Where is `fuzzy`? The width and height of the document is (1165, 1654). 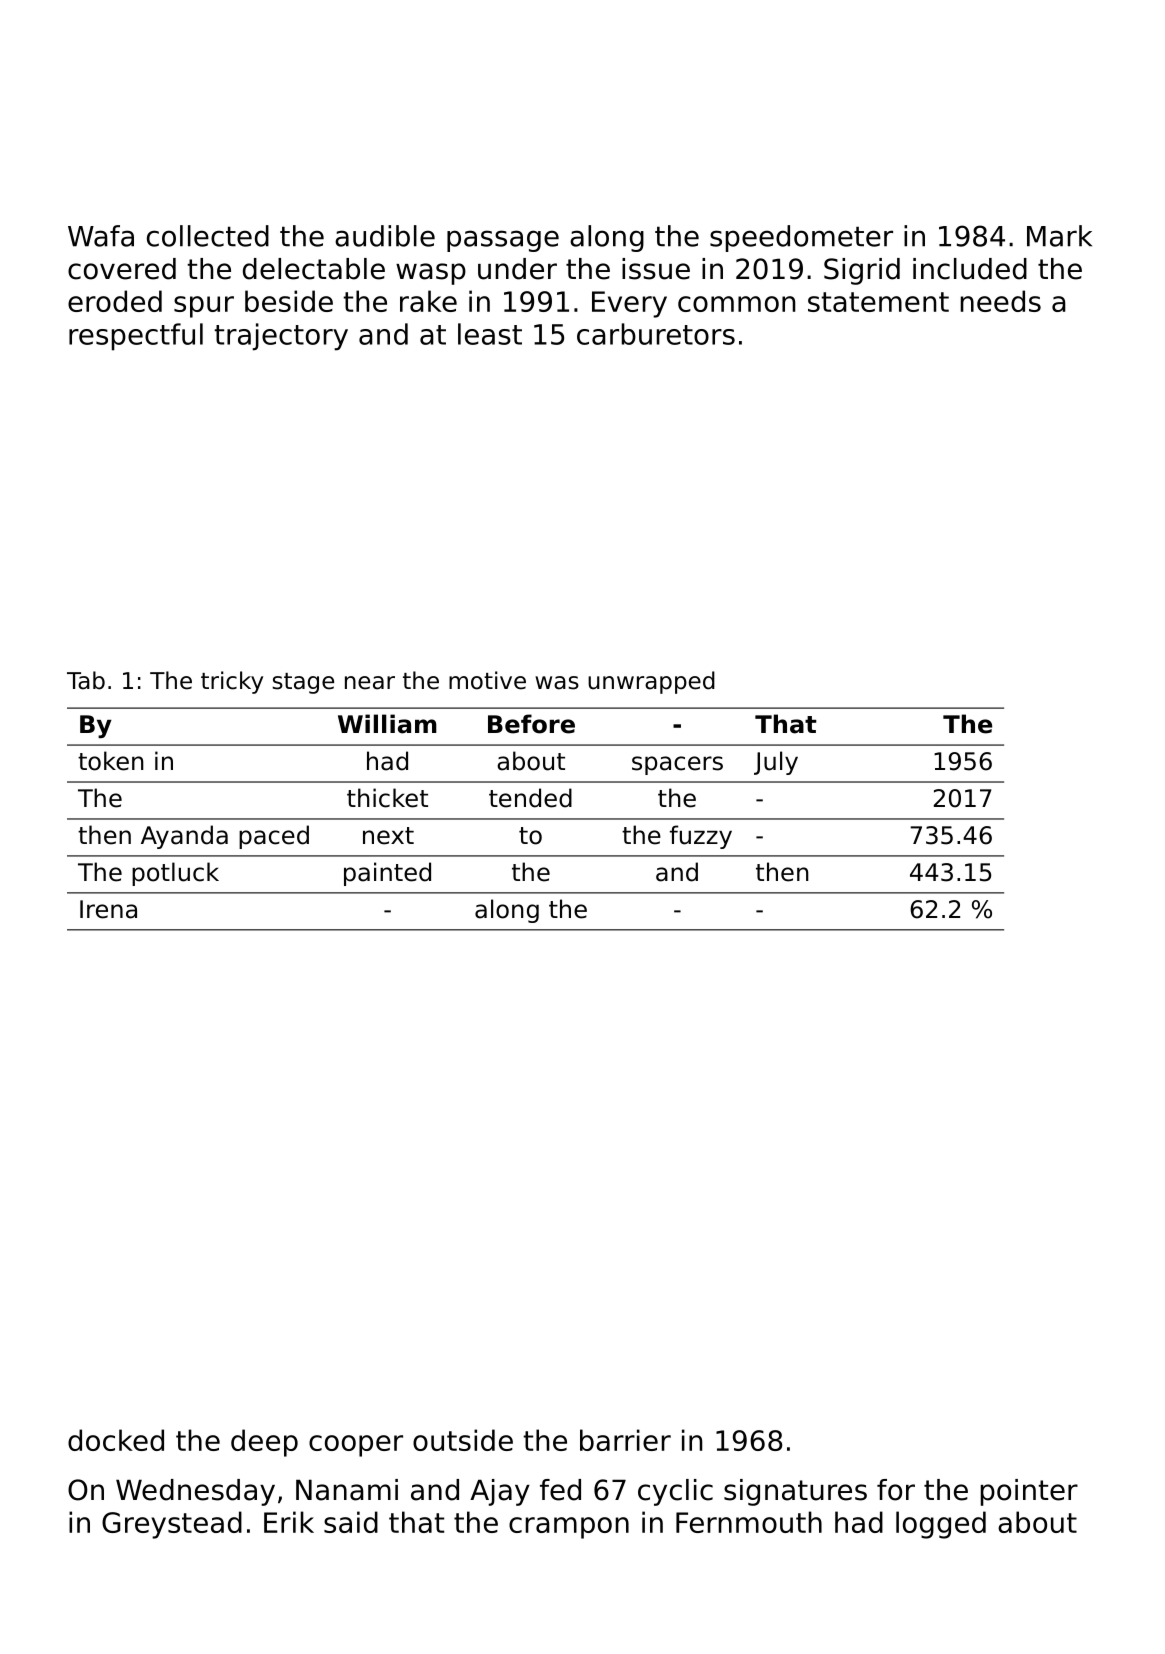 fuzzy is located at coordinates (701, 837).
